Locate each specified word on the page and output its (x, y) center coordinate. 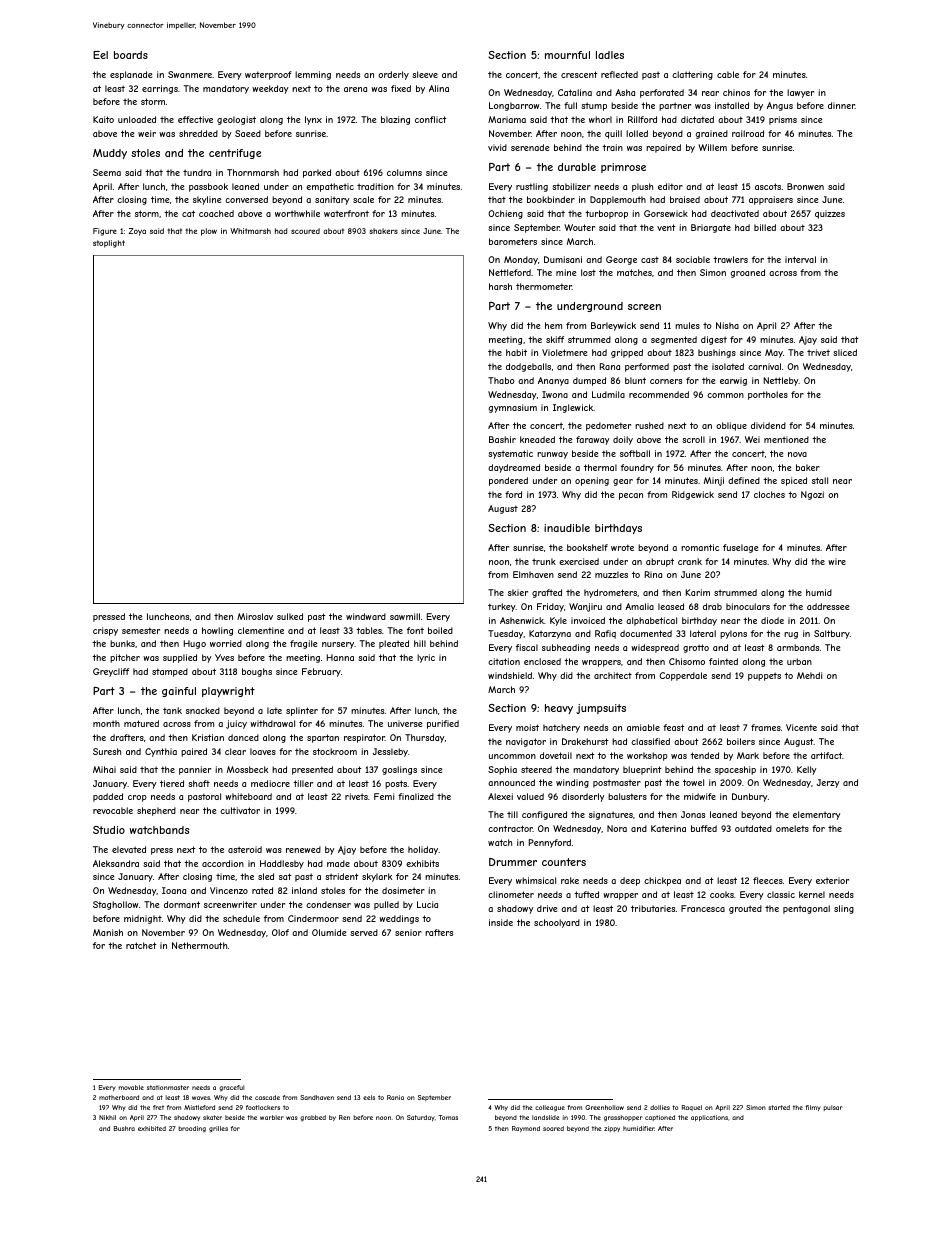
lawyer (800, 93)
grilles (218, 1129)
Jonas (693, 814)
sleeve (425, 74)
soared (553, 1128)
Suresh (107, 751)
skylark (377, 877)
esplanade (131, 75)
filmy (813, 1108)
